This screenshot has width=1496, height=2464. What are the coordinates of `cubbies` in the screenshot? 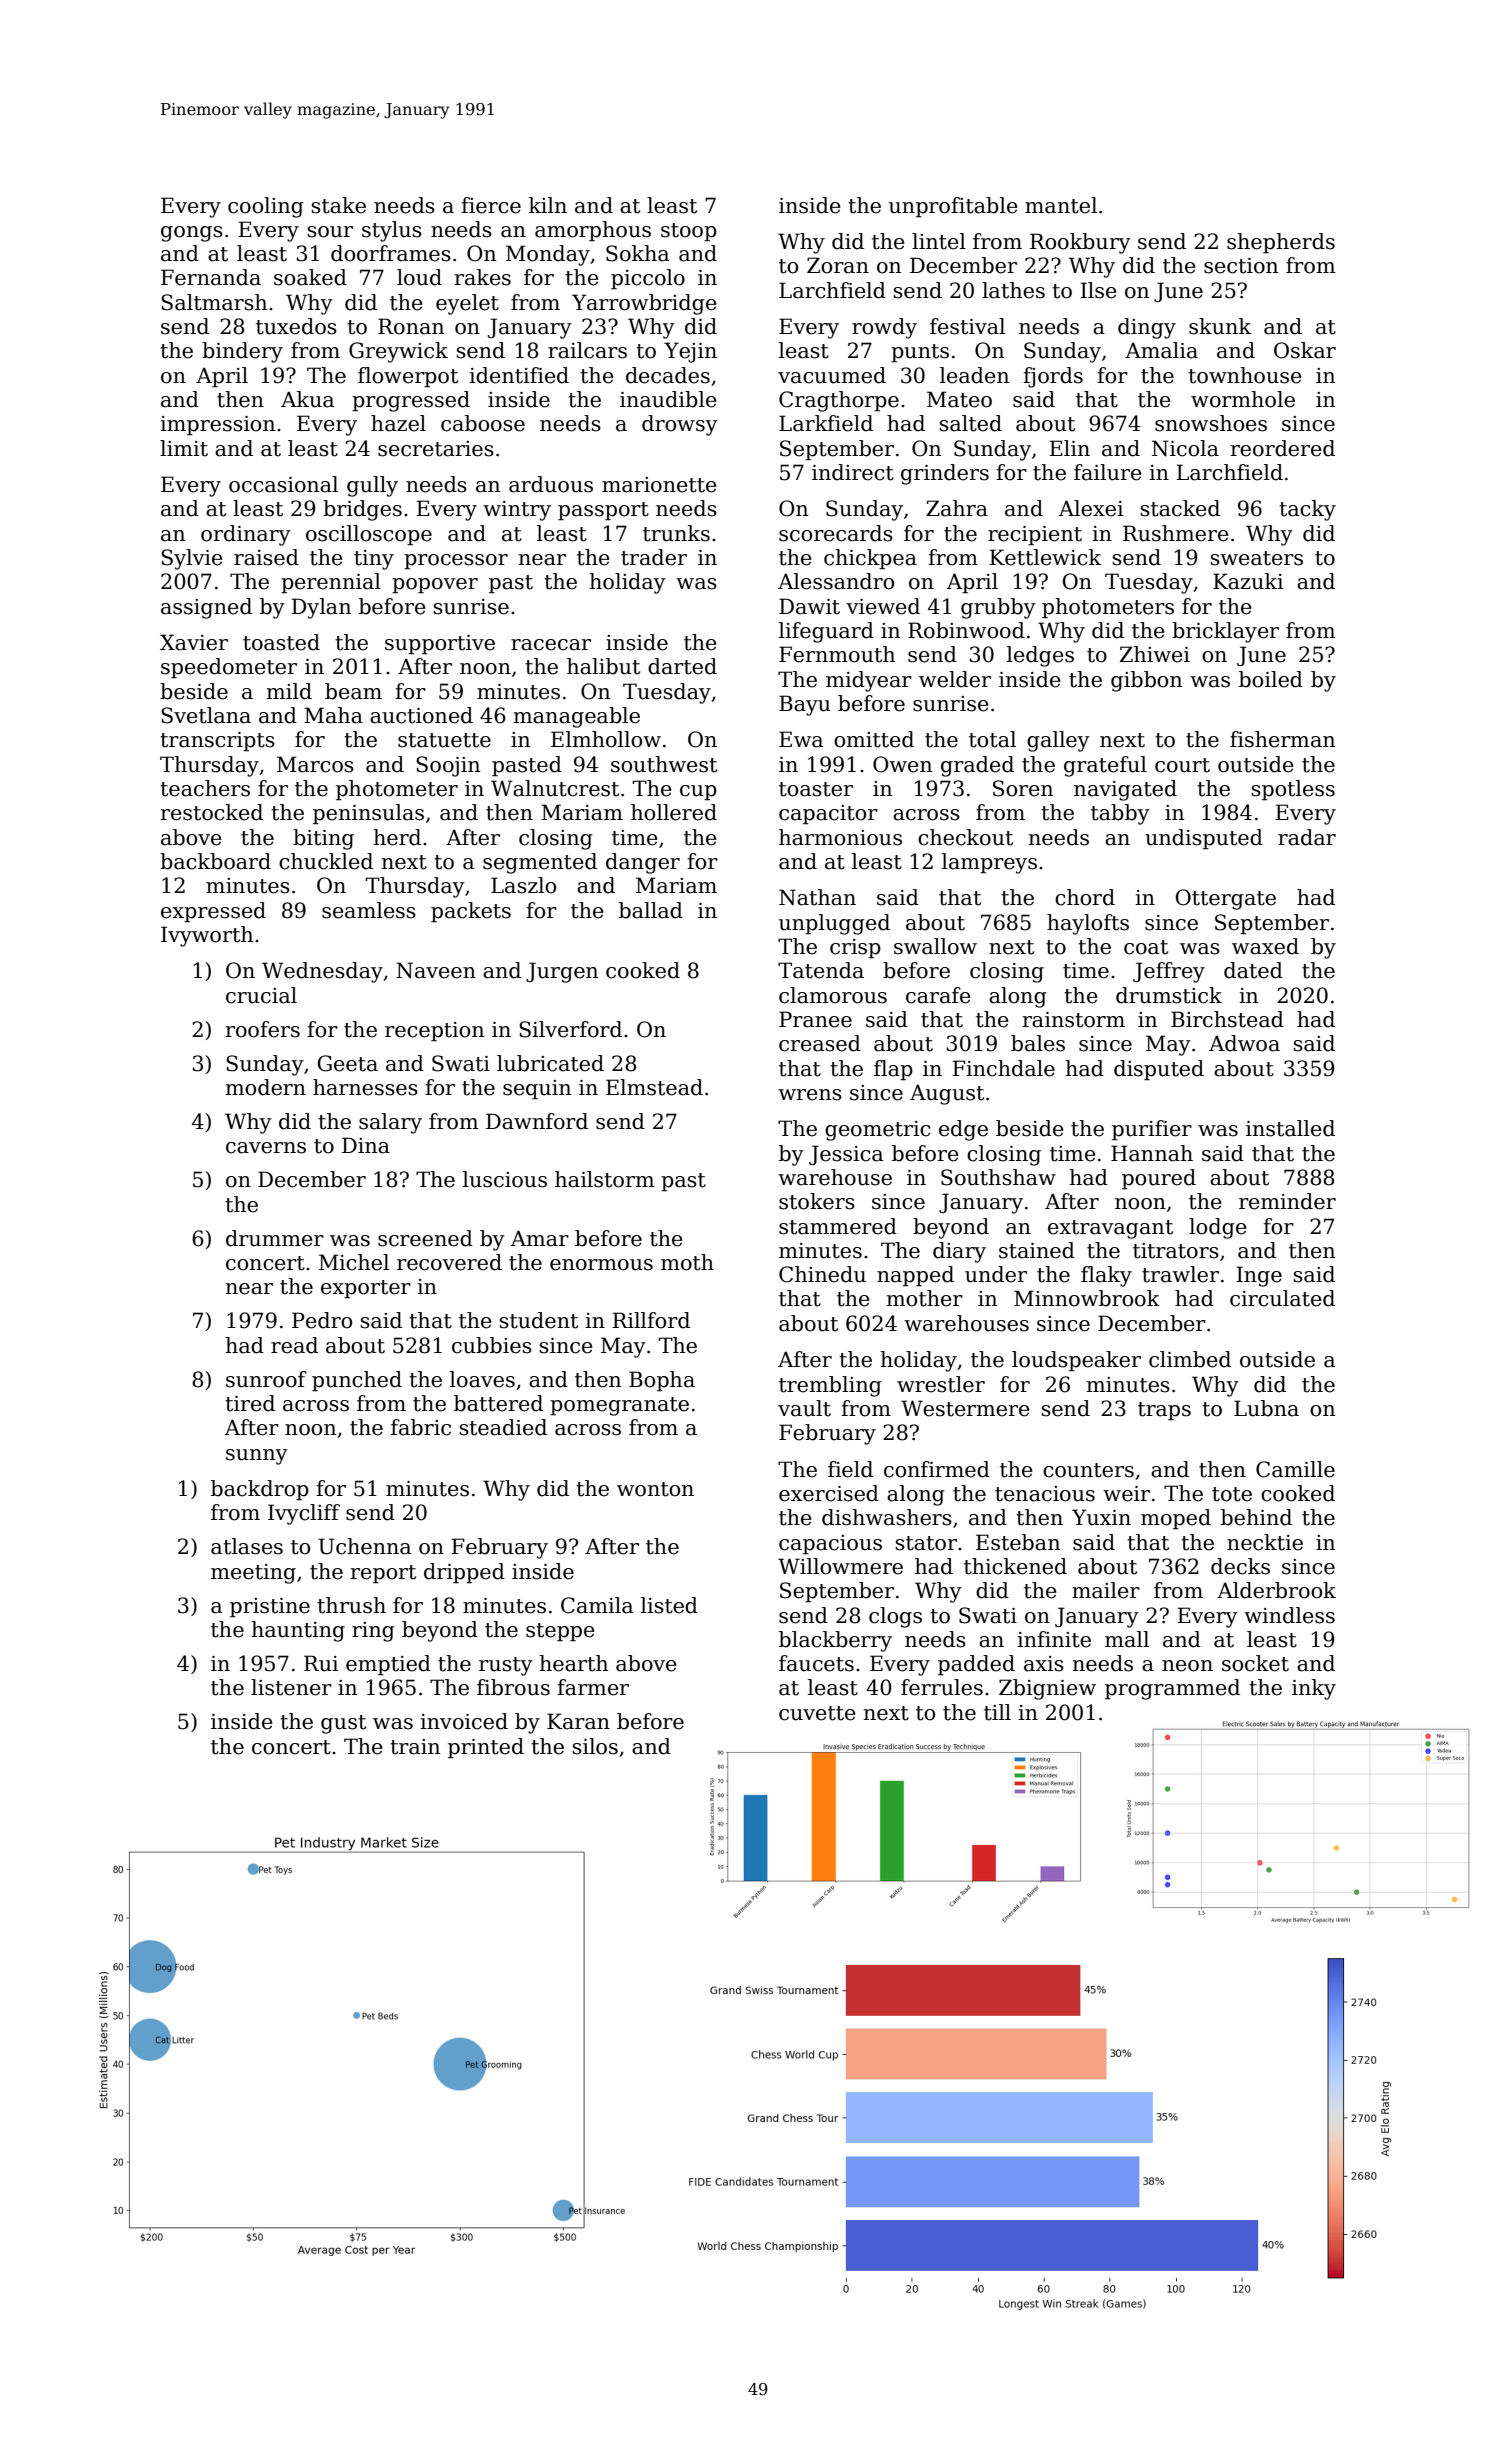 It's located at (492, 1345).
